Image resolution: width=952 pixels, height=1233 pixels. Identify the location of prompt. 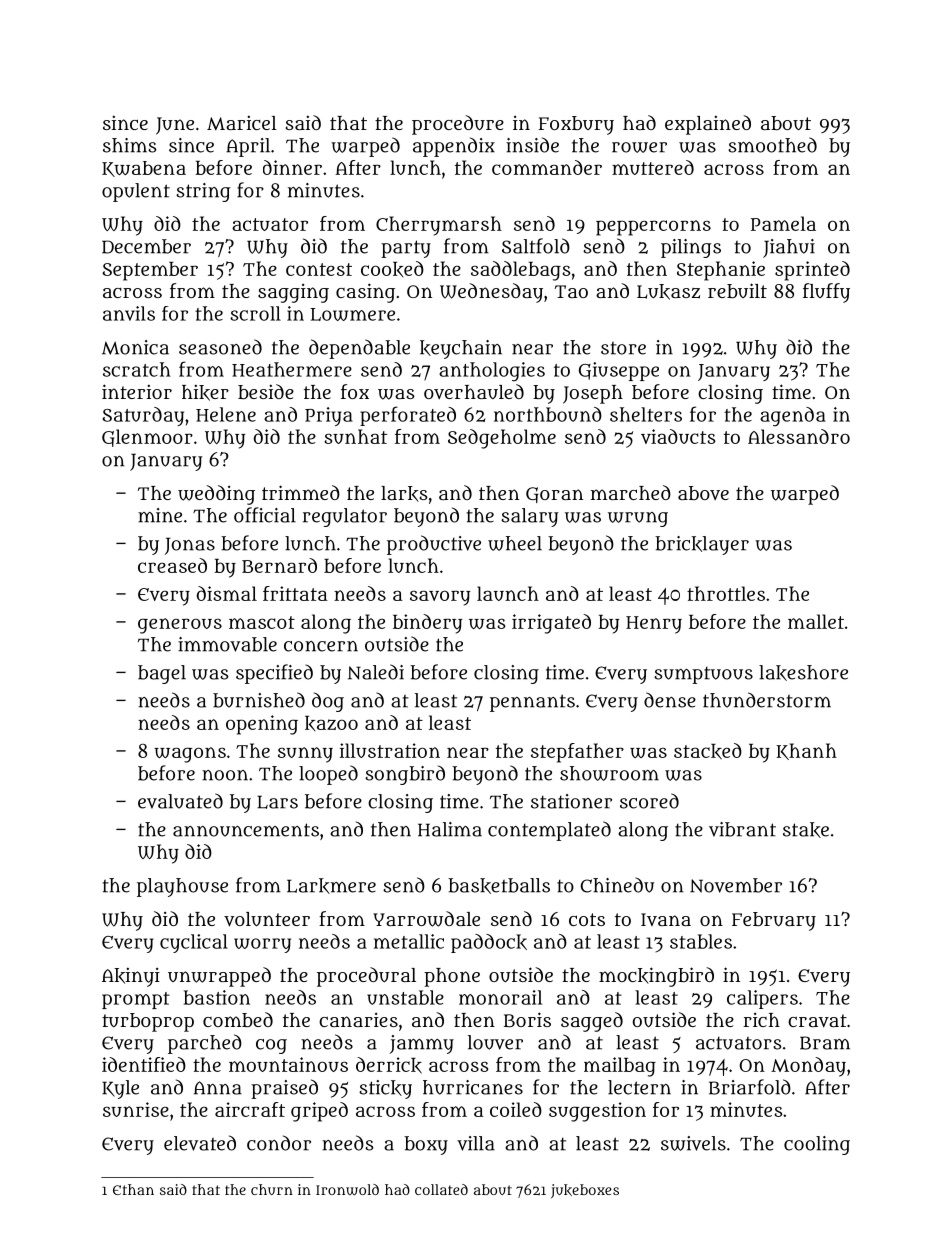
(136, 1000).
